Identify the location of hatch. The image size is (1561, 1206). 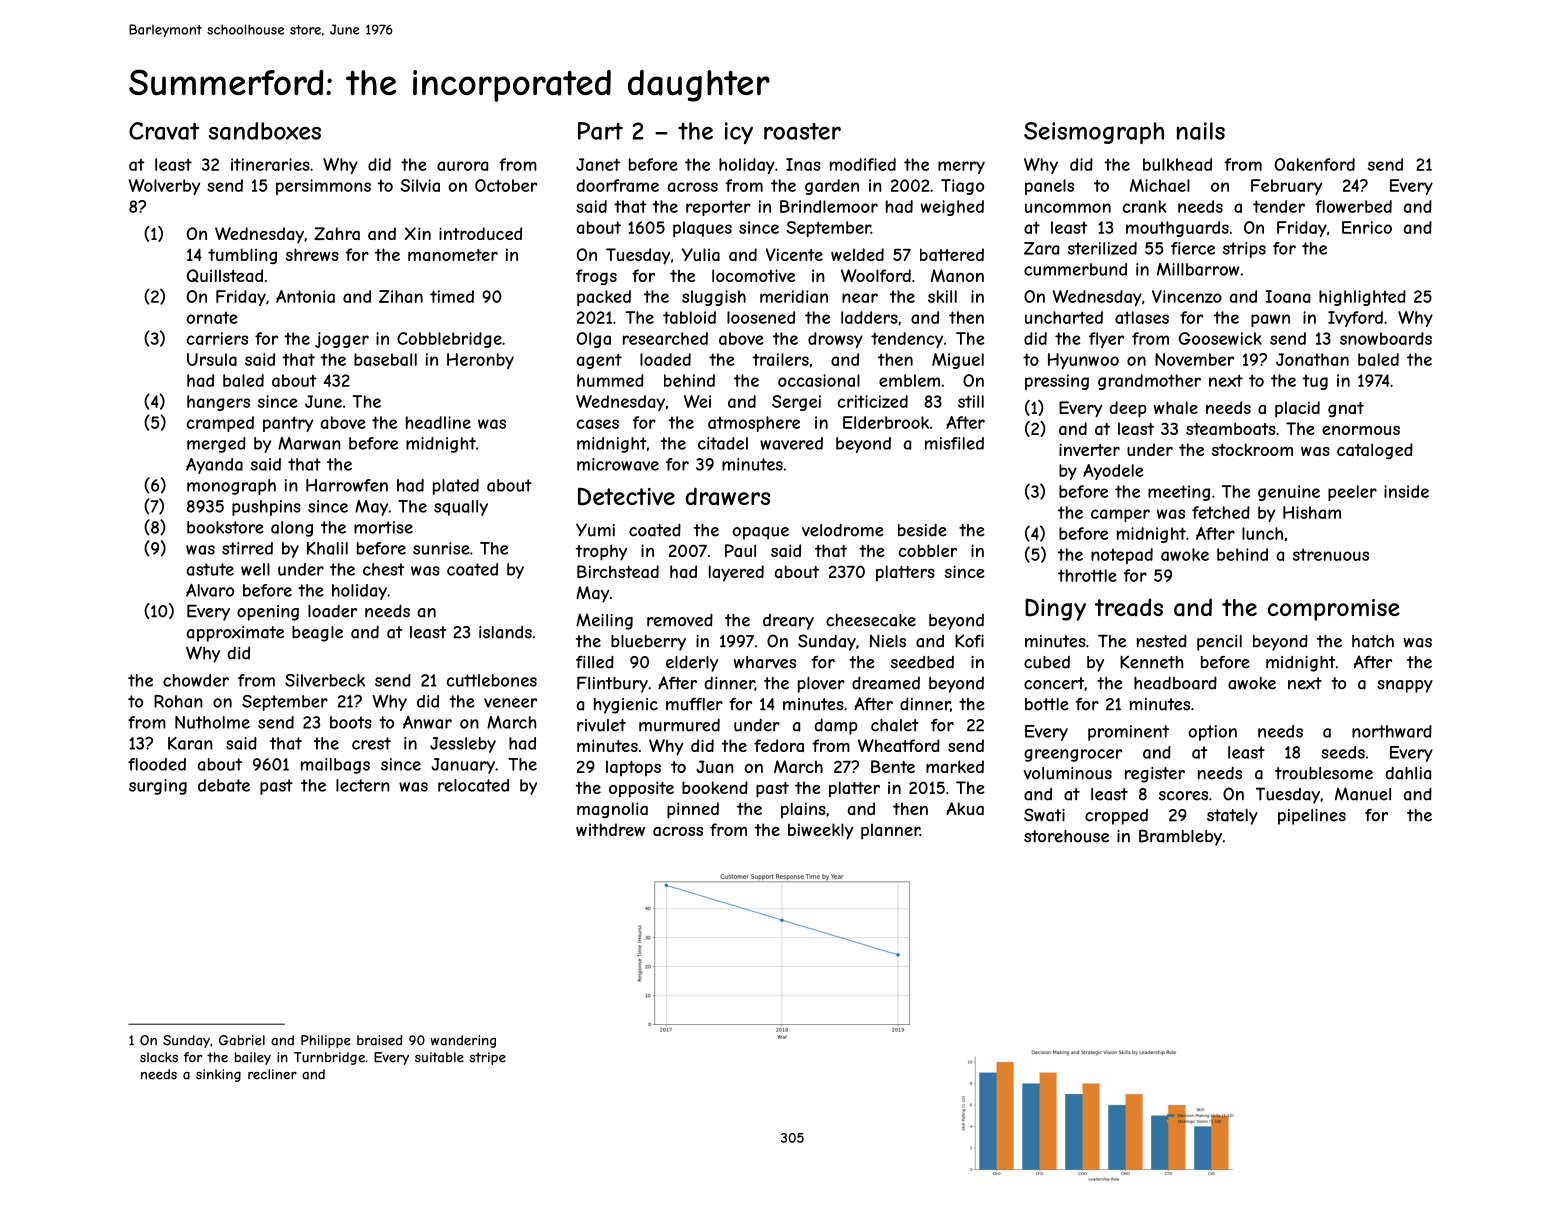
(1373, 641).
